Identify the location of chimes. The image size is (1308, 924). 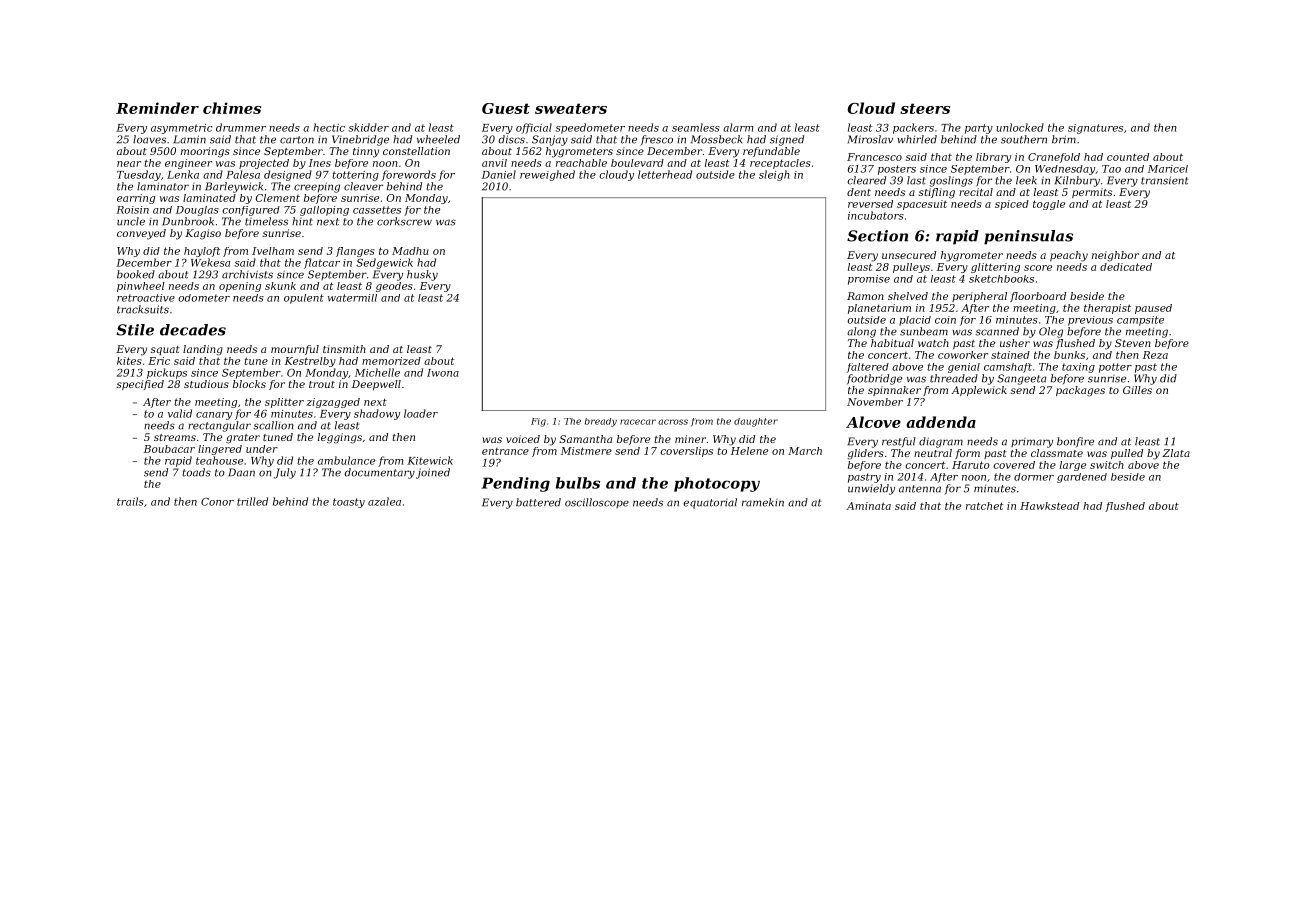
(232, 108).
